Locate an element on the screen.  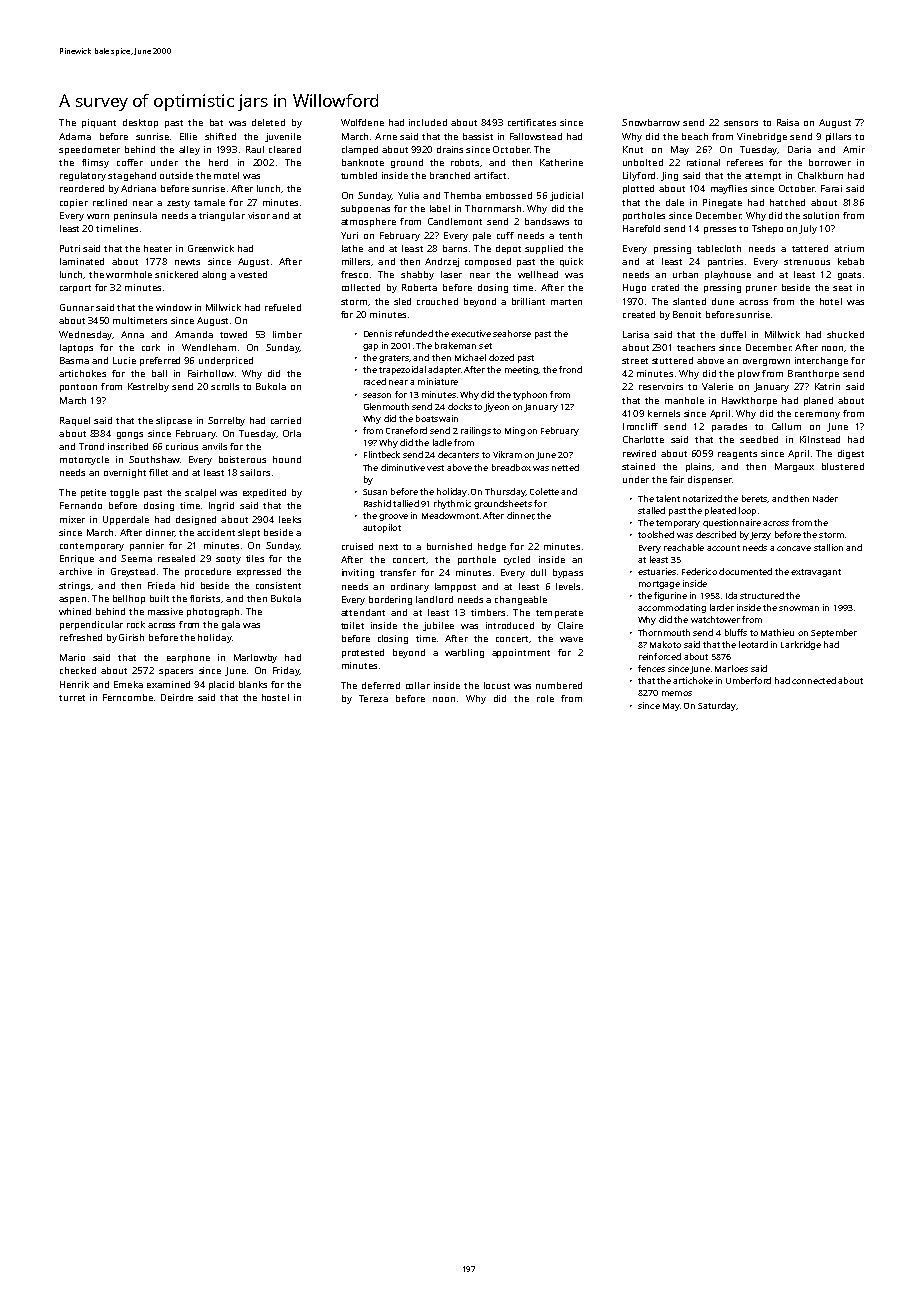
artifact is located at coordinates (490, 175).
